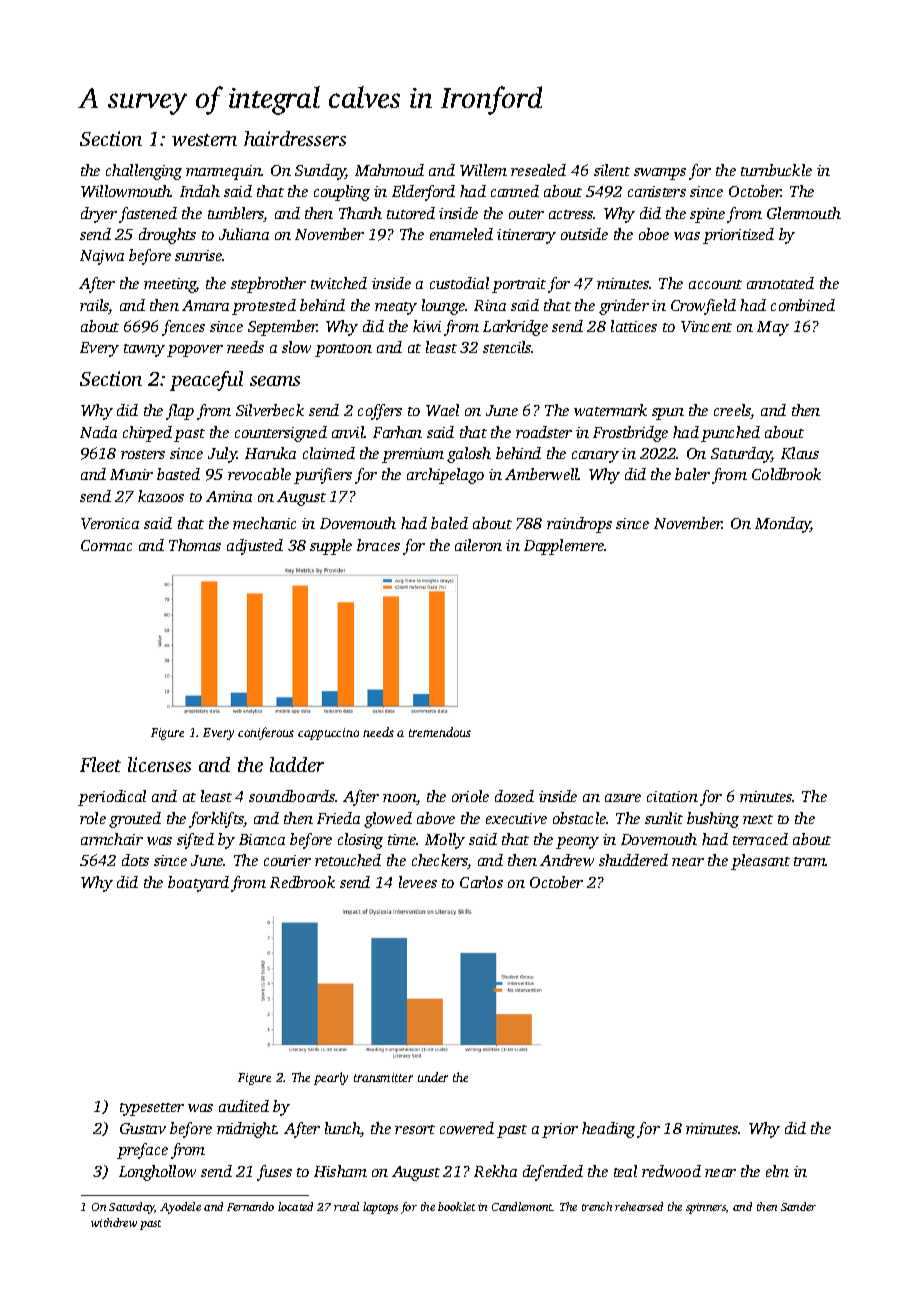 The height and width of the screenshot is (1308, 924). I want to click on Mahmoud, so click(389, 170).
